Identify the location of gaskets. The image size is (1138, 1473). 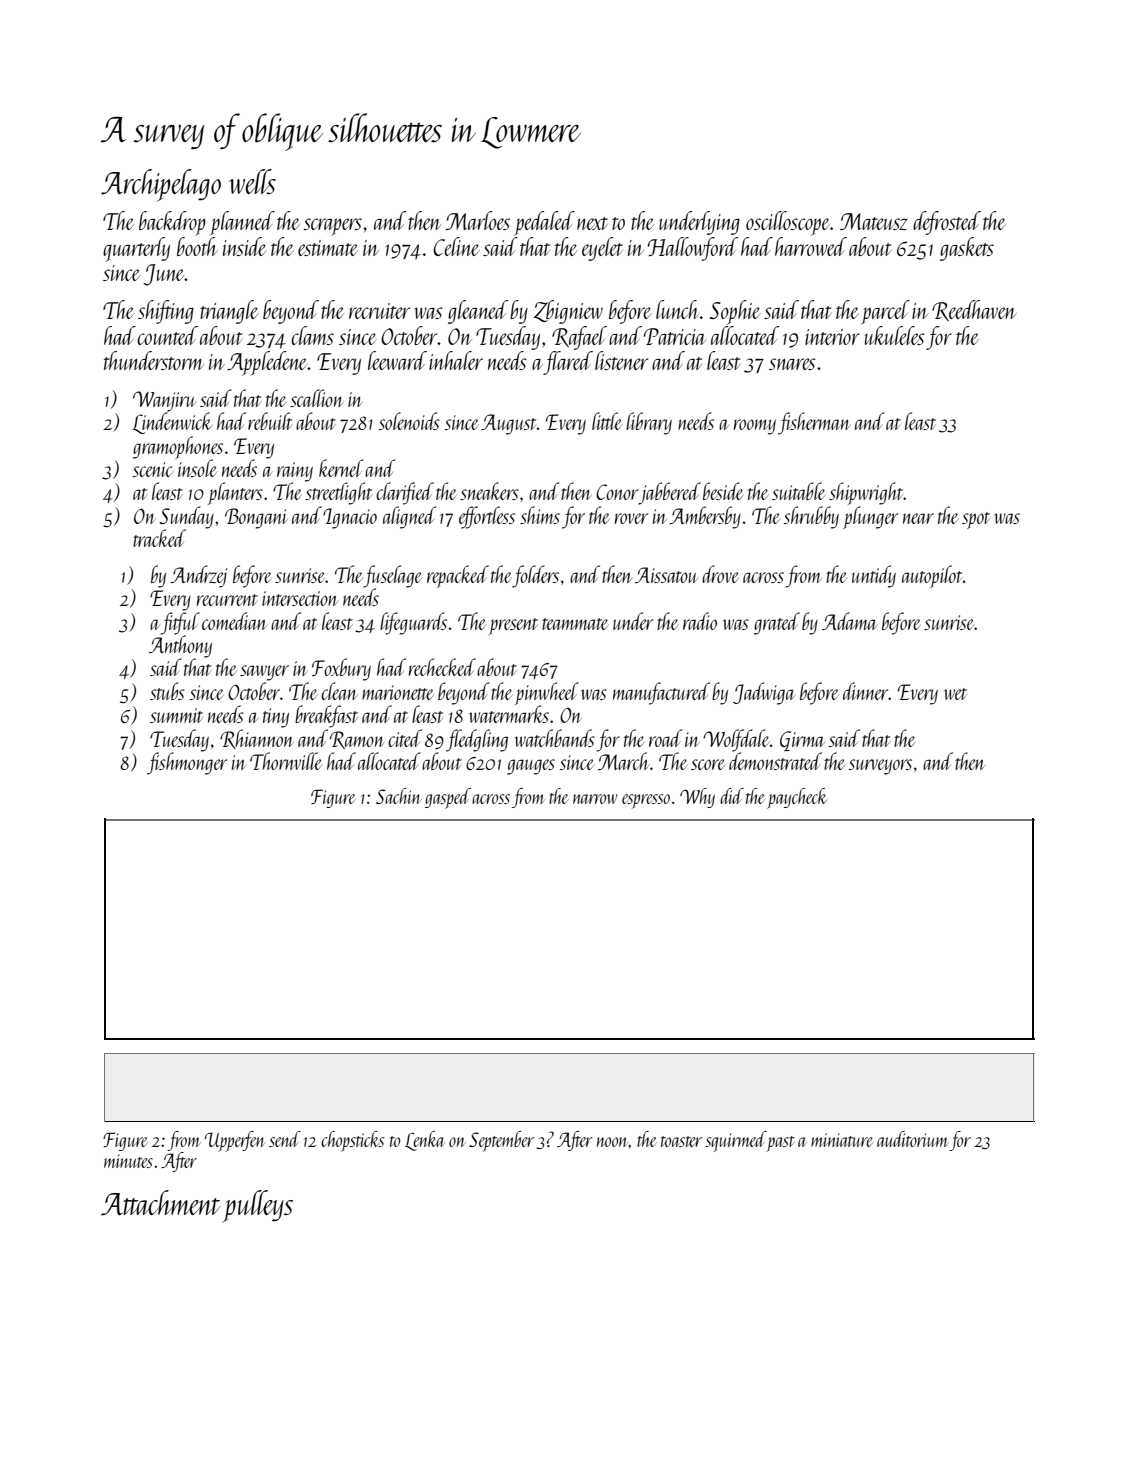
(967, 249).
